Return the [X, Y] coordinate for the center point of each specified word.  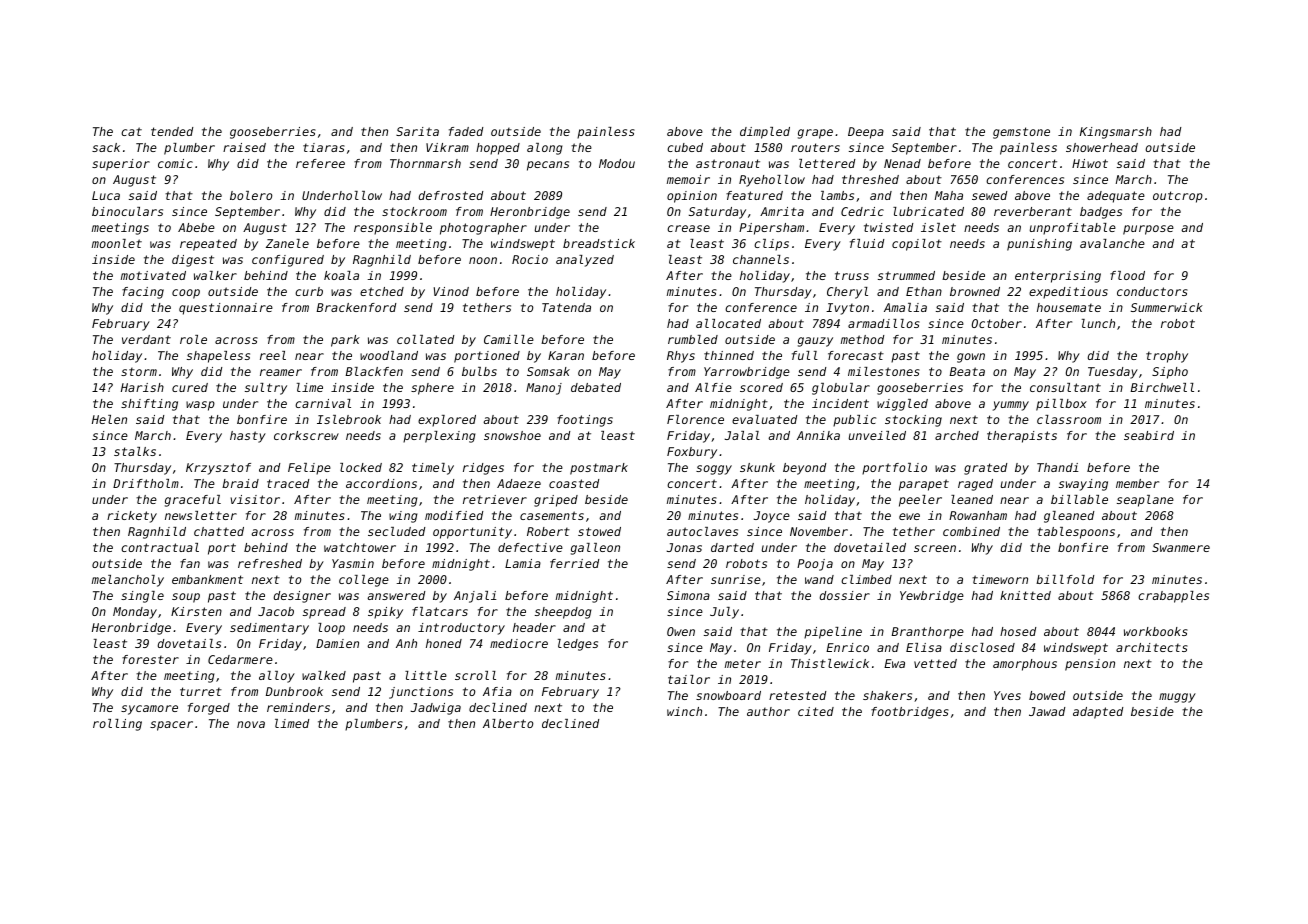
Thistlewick [830, 663]
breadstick [599, 243]
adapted [1098, 713]
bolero [251, 195]
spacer [171, 726]
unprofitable [1073, 229]
